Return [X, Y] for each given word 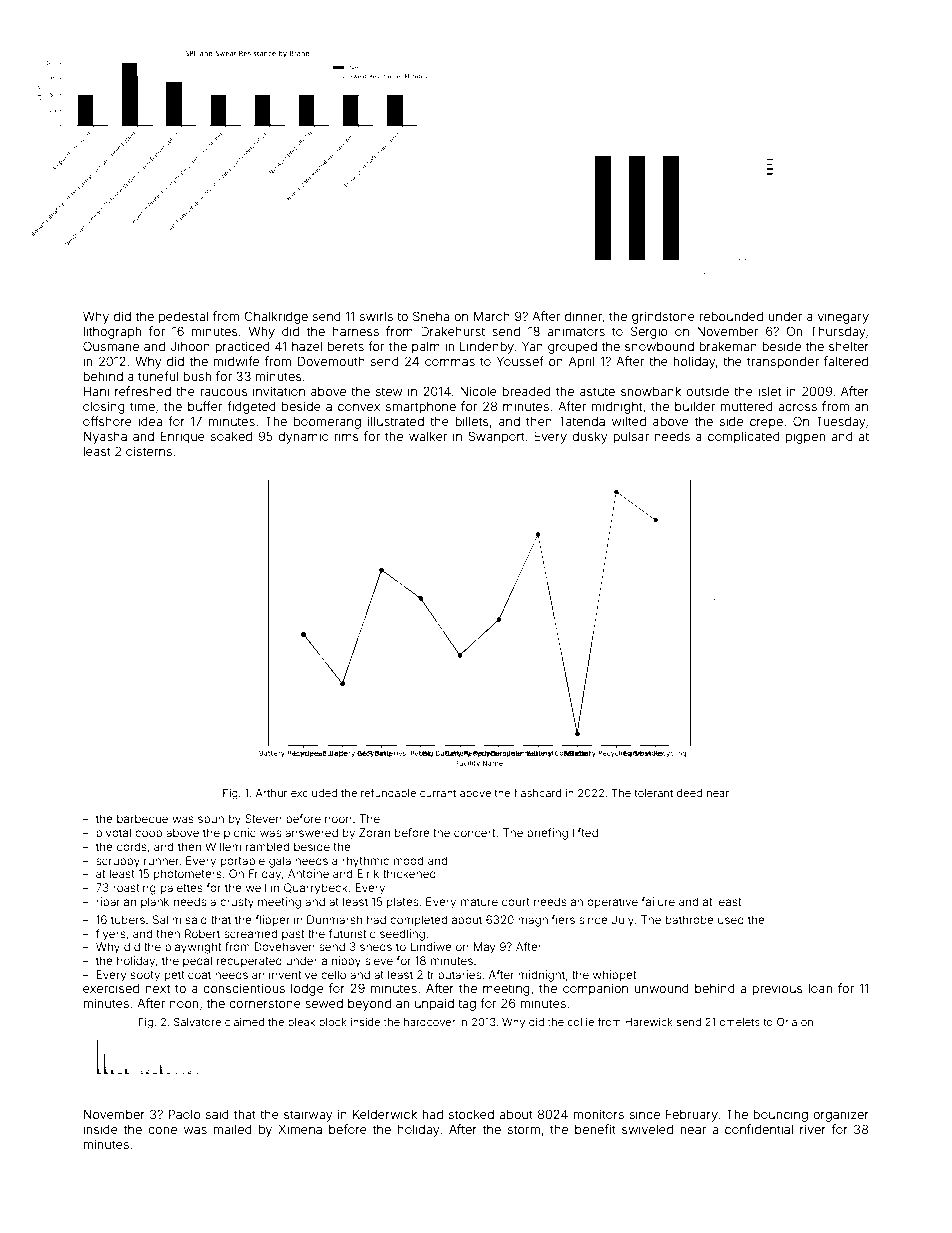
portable [243, 862]
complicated [744, 437]
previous [777, 989]
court [516, 902]
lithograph [112, 332]
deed [689, 793]
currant [438, 793]
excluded [314, 793]
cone [162, 1130]
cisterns [149, 451]
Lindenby [487, 347]
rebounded [731, 316]
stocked [471, 1114]
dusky [590, 437]
